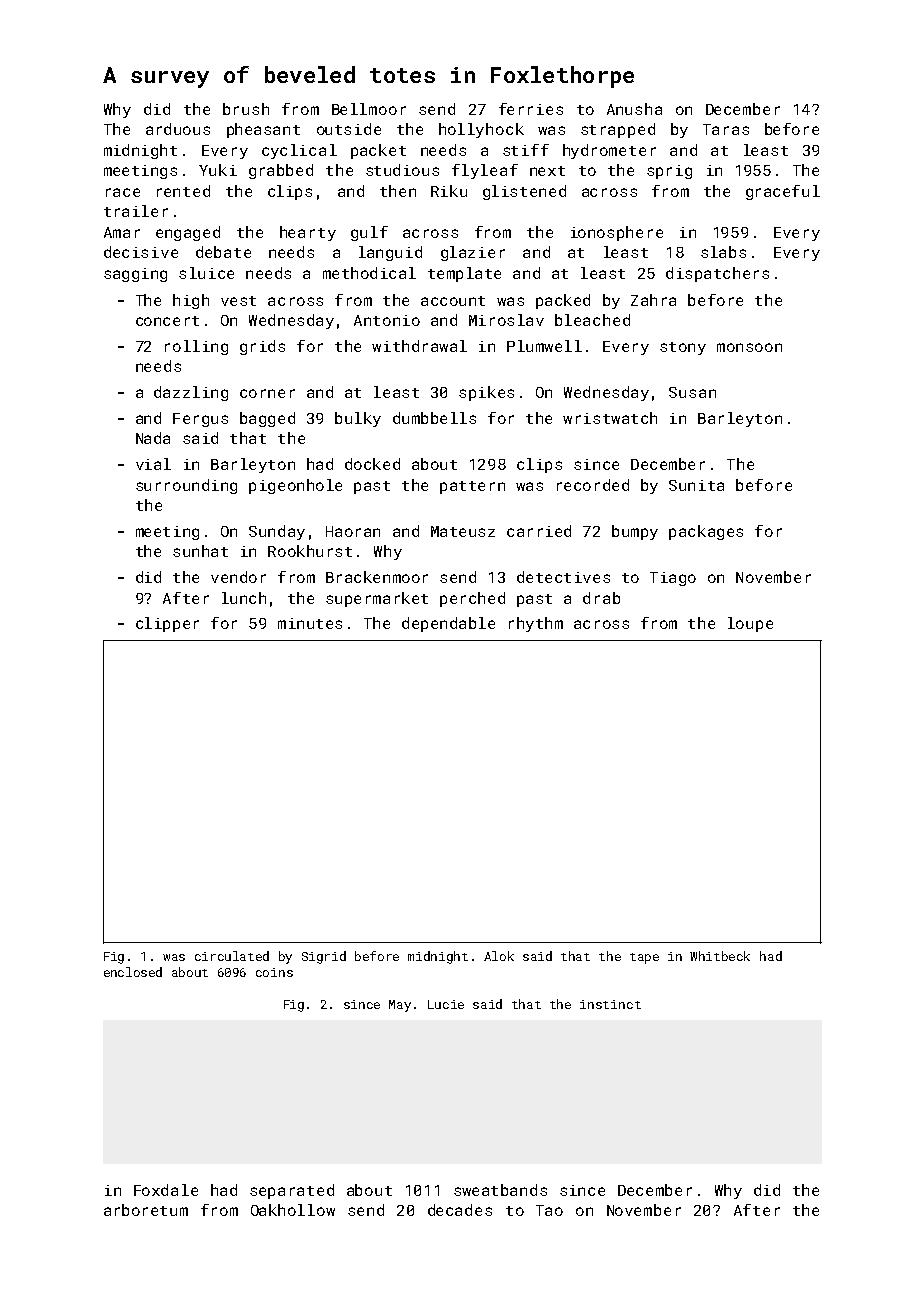 This image has height=1308, width=924. What do you see at coordinates (167, 624) in the image?
I see `clipper` at bounding box center [167, 624].
